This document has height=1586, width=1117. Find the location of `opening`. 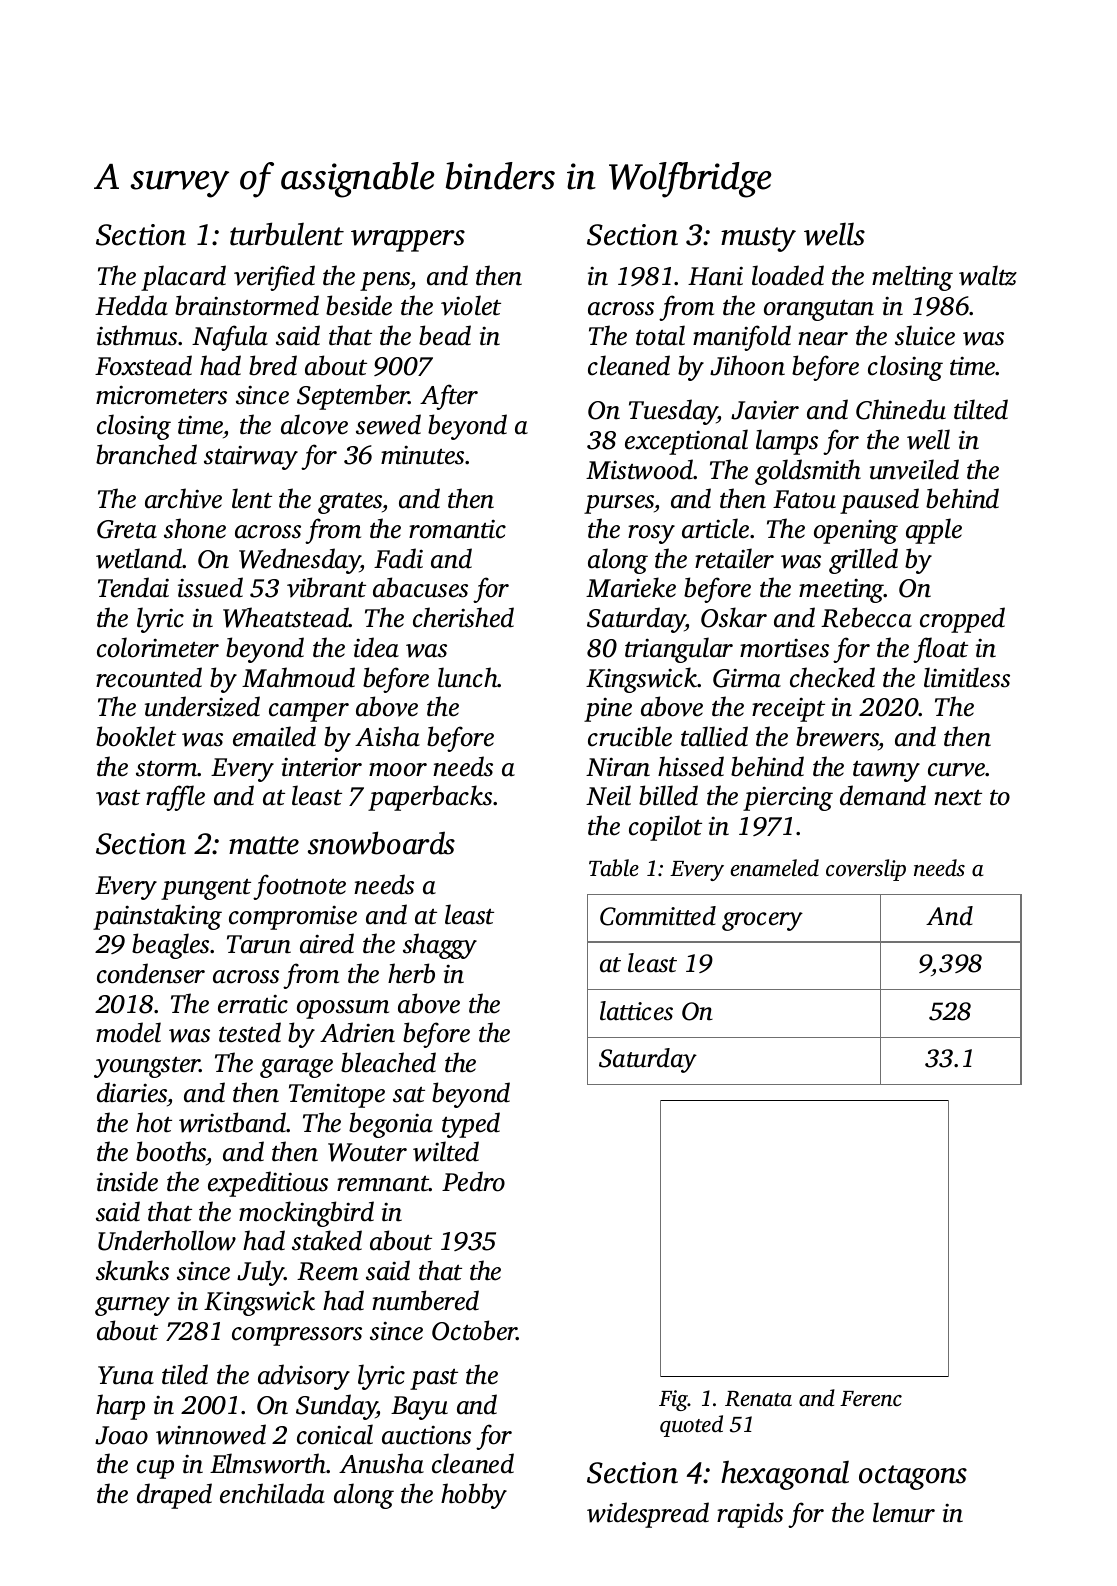

opening is located at coordinates (856, 531).
